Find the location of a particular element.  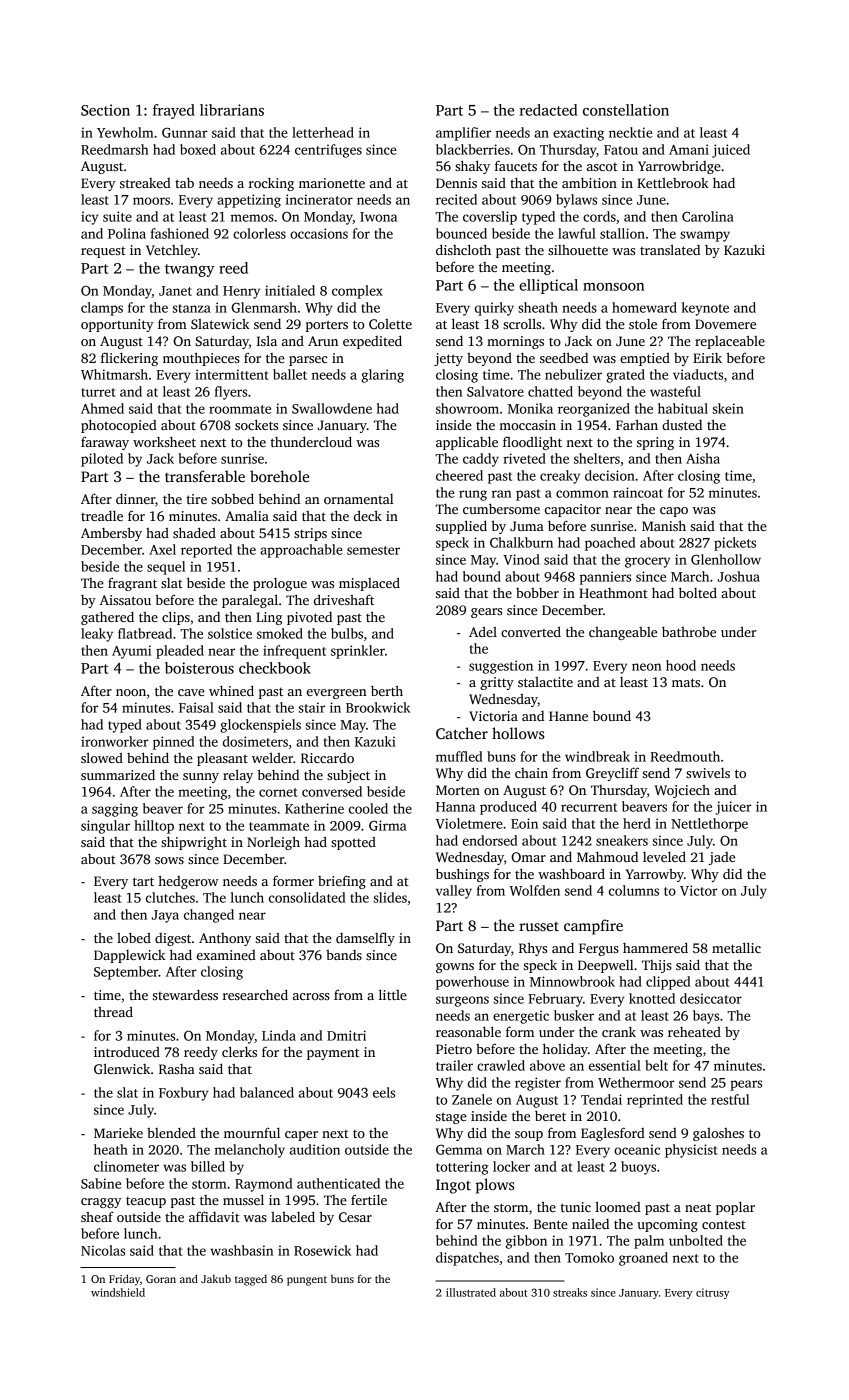

powerhouse is located at coordinates (472, 983).
